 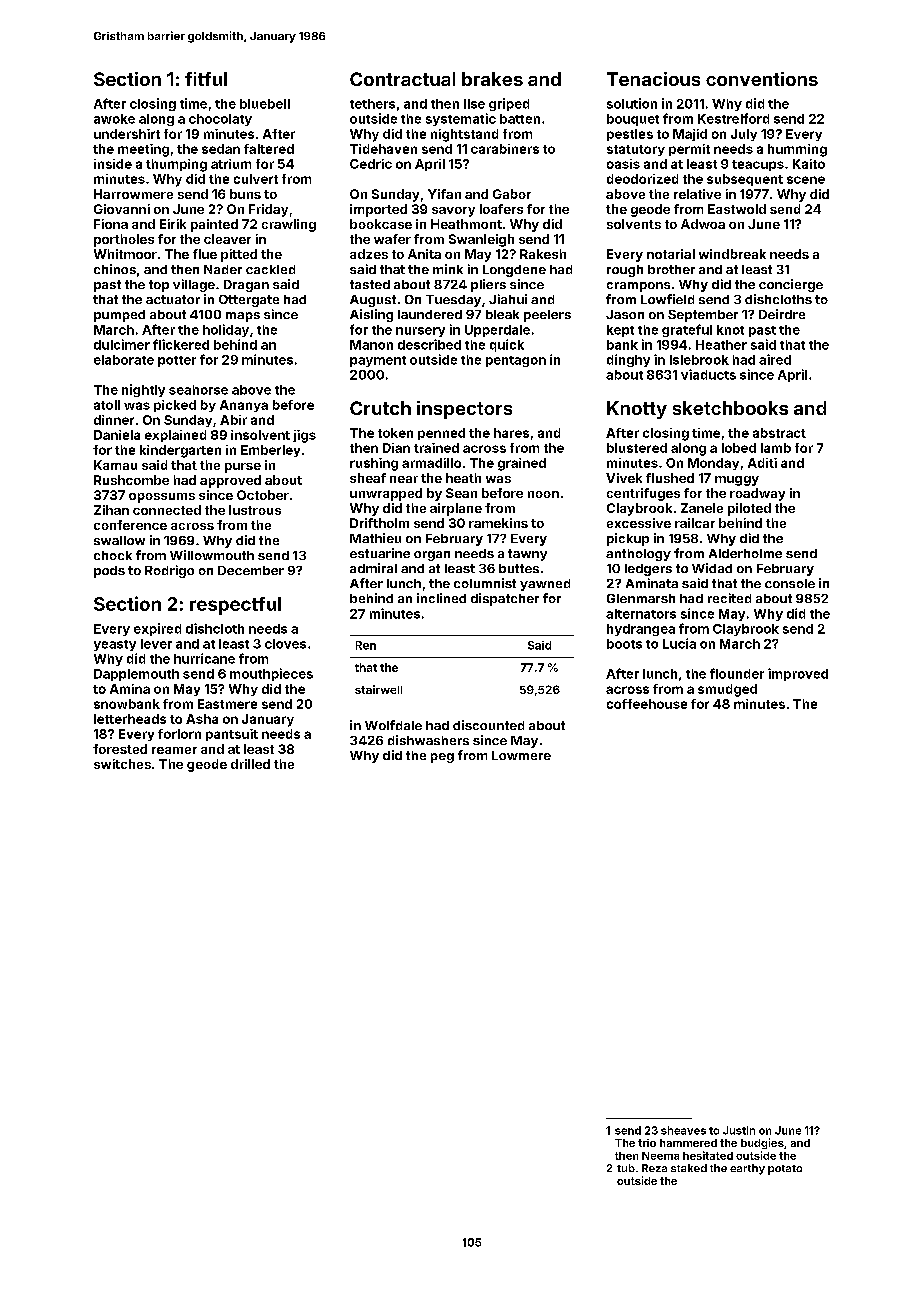 What do you see at coordinates (402, 79) in the screenshot?
I see `Contractual` at bounding box center [402, 79].
